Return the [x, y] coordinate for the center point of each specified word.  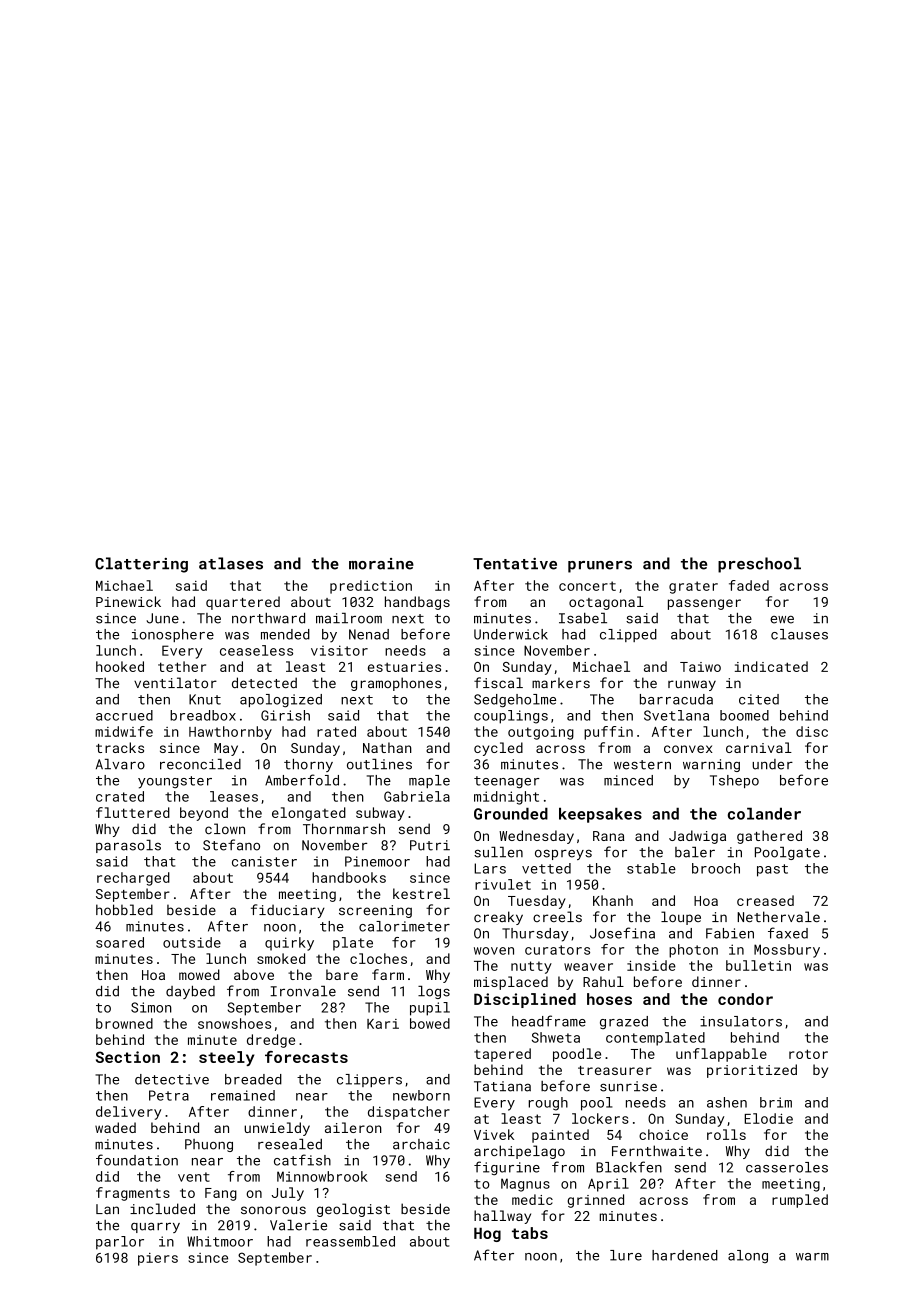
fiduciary [288, 911]
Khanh [613, 900]
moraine [381, 564]
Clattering [141, 565]
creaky [498, 918]
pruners [600, 567]
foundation [137, 1160]
